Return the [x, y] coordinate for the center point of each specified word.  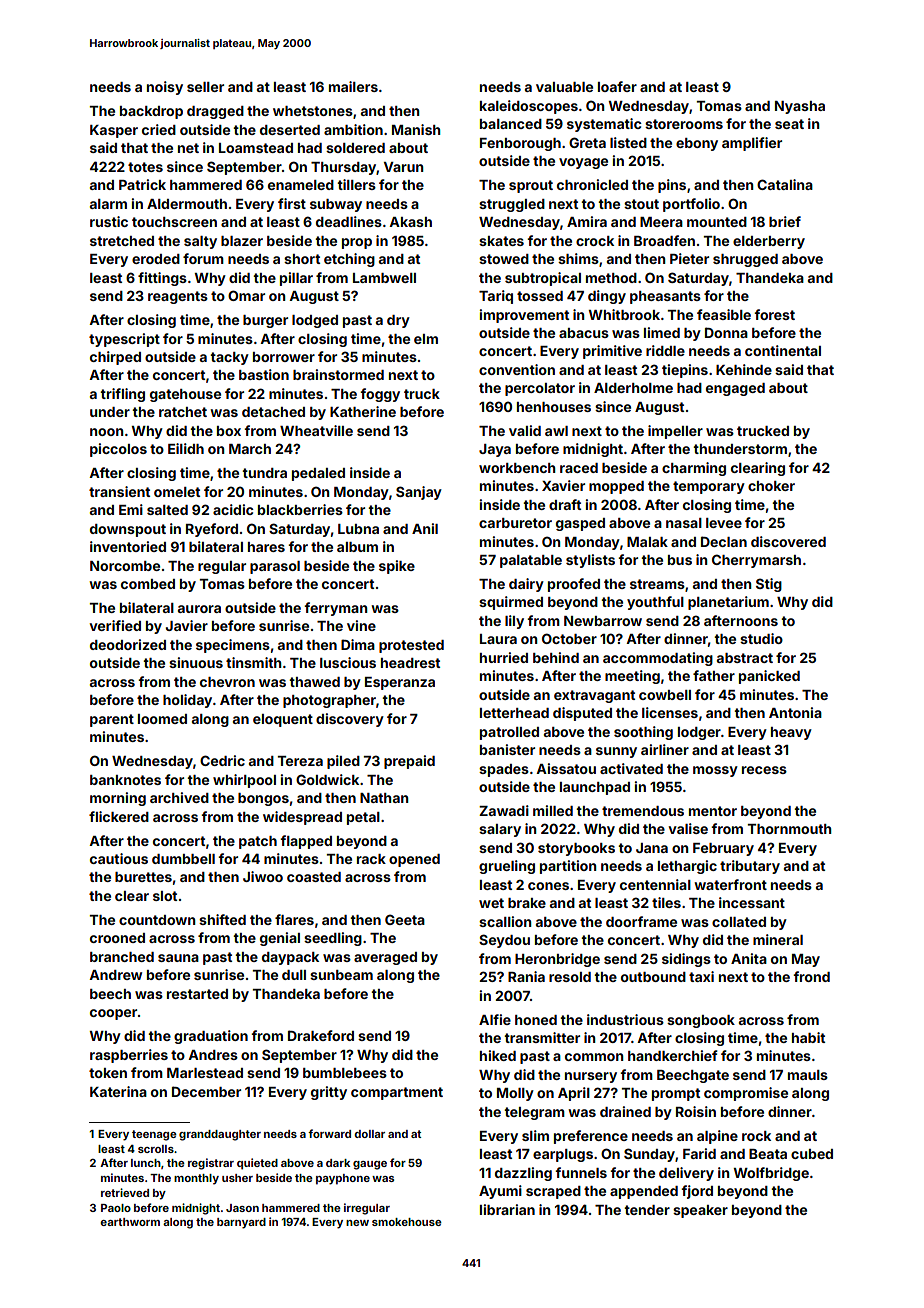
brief [785, 221]
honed [536, 1020]
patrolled [509, 733]
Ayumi [500, 1192]
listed [628, 142]
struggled [512, 205]
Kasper [114, 131]
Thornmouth [790, 829]
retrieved [125, 1192]
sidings [686, 960]
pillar [296, 279]
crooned [117, 938]
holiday [187, 701]
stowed [504, 259]
